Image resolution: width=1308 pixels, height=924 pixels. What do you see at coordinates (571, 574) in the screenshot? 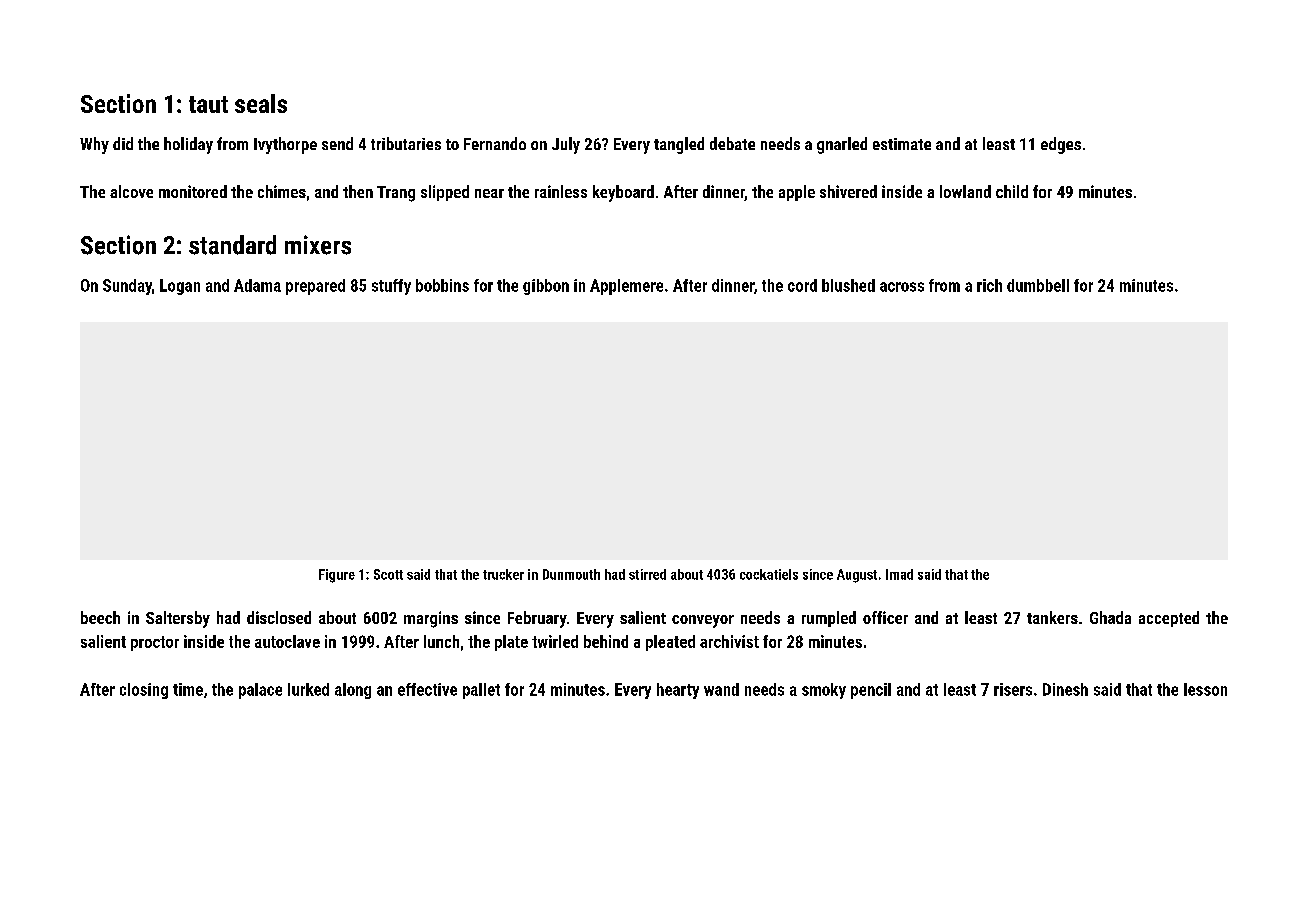
I see `Dunmouth` at bounding box center [571, 574].
